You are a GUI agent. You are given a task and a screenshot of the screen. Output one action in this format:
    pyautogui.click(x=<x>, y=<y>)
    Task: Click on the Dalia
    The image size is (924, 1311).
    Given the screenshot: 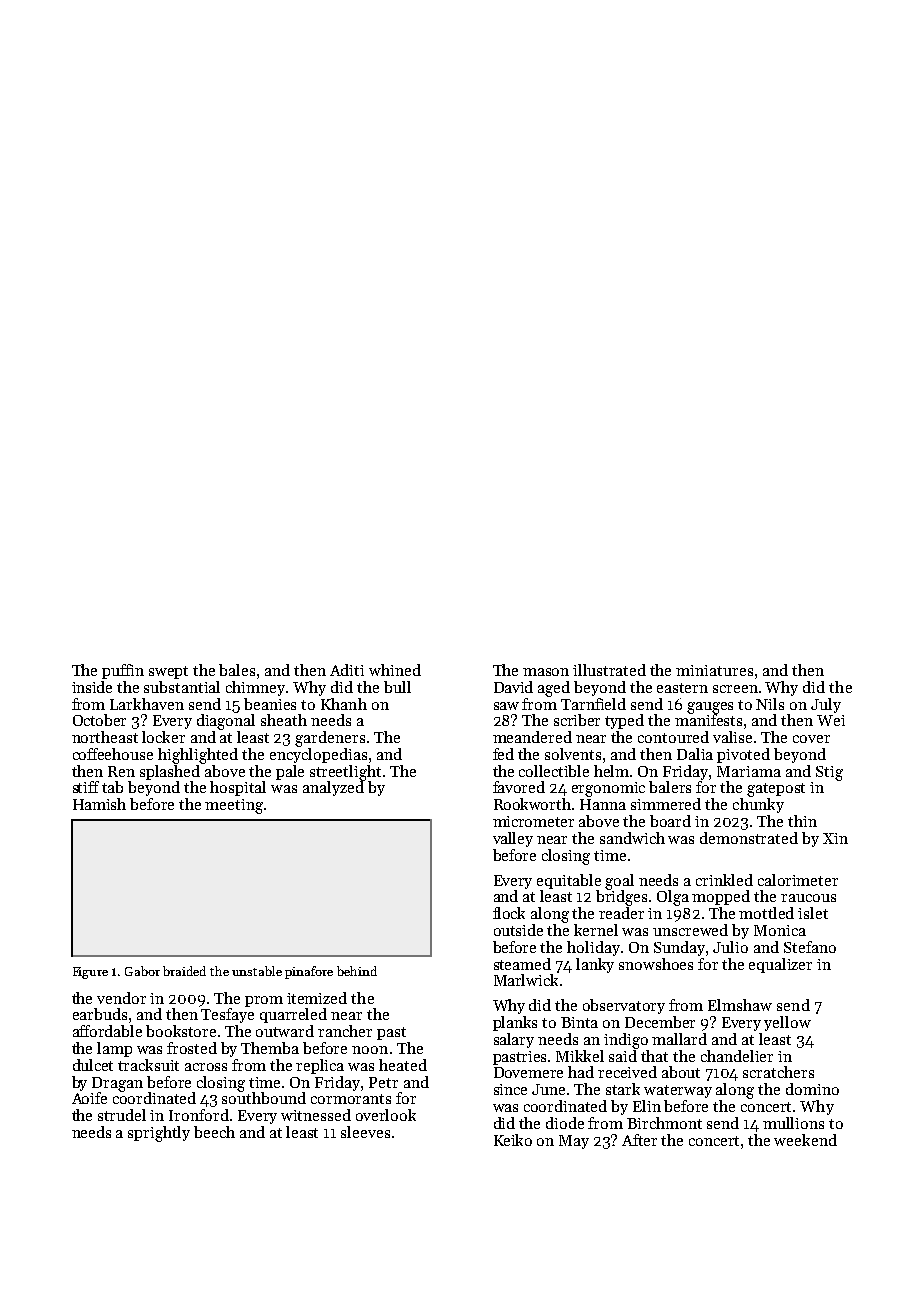 What is the action you would take?
    pyautogui.click(x=695, y=754)
